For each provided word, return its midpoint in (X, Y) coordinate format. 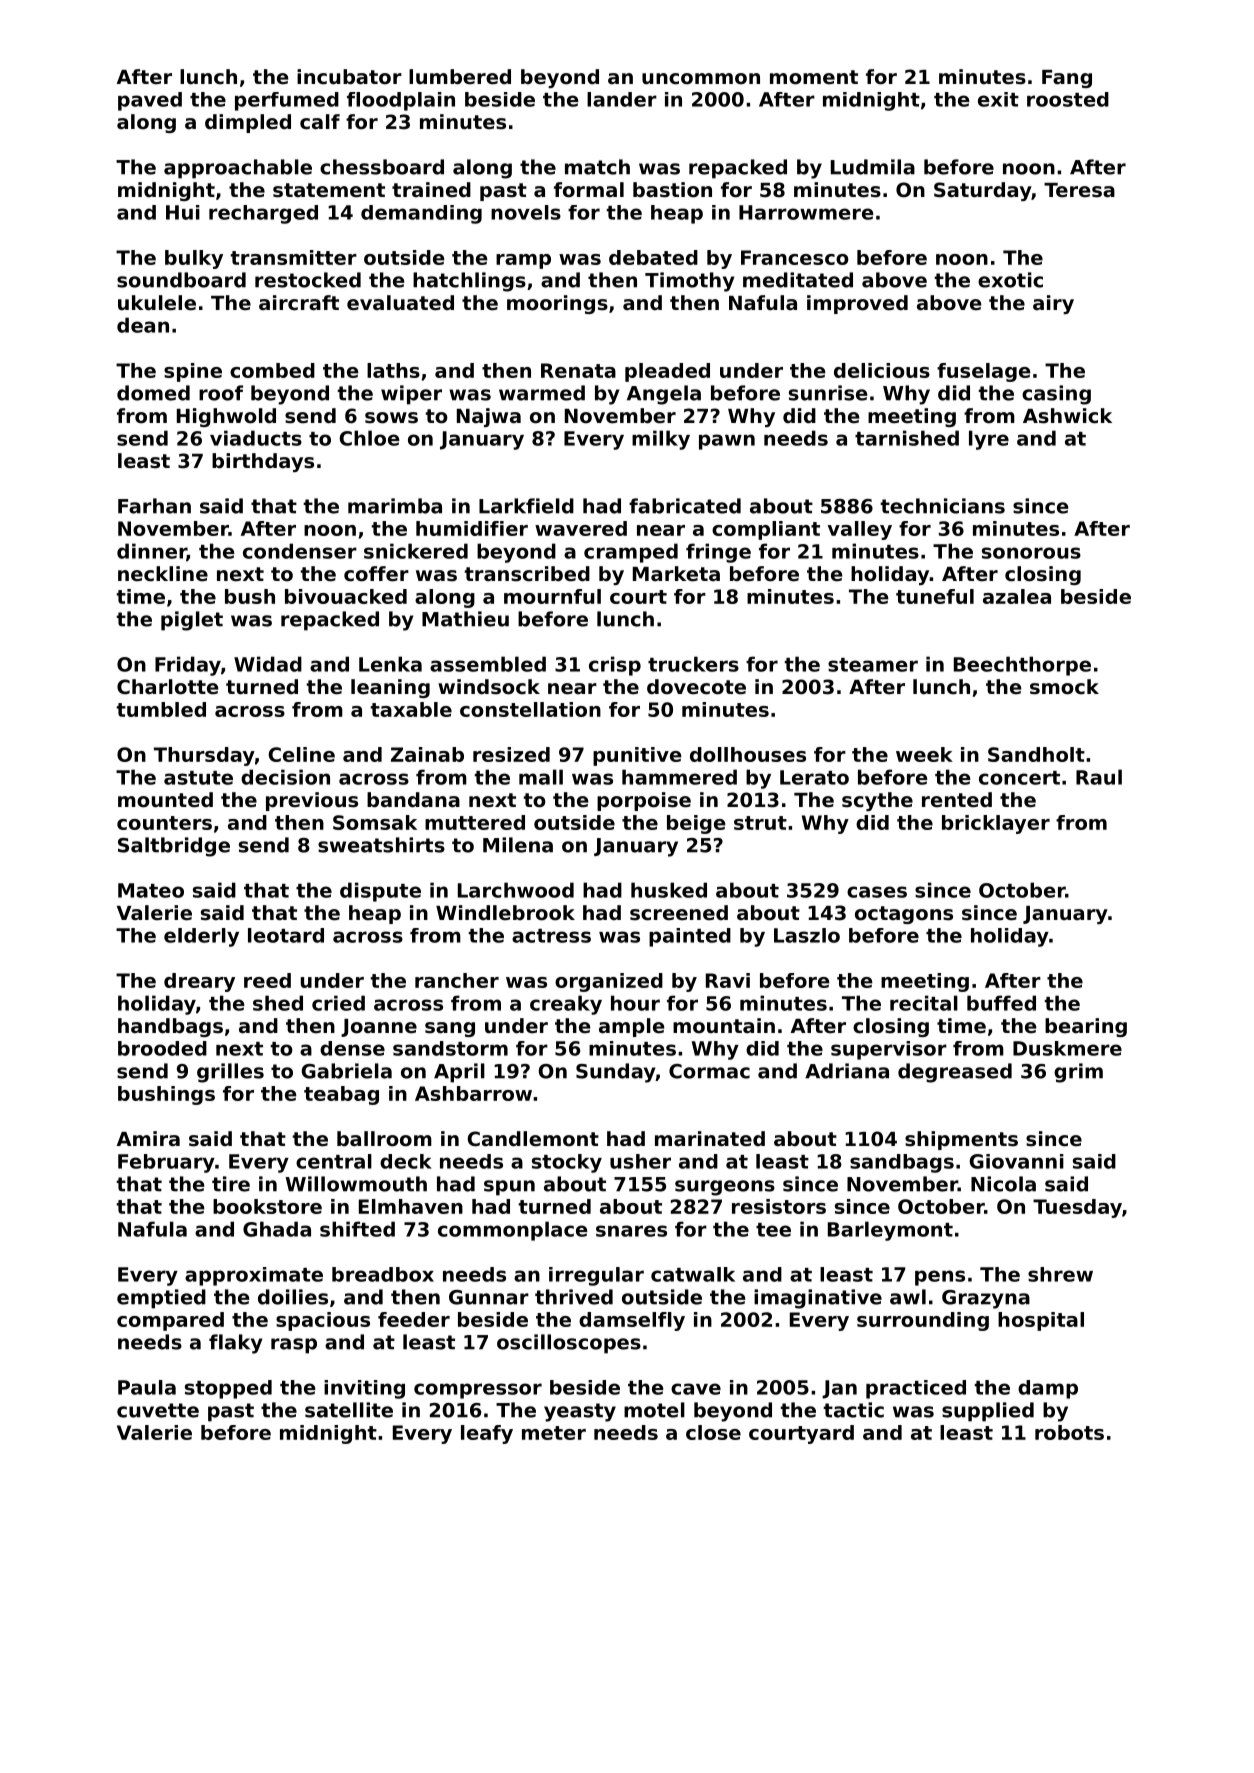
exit (998, 99)
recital (924, 1003)
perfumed (287, 101)
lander (622, 99)
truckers (693, 664)
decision (285, 777)
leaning (390, 688)
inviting (364, 1389)
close (713, 1432)
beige (696, 824)
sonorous (1031, 553)
